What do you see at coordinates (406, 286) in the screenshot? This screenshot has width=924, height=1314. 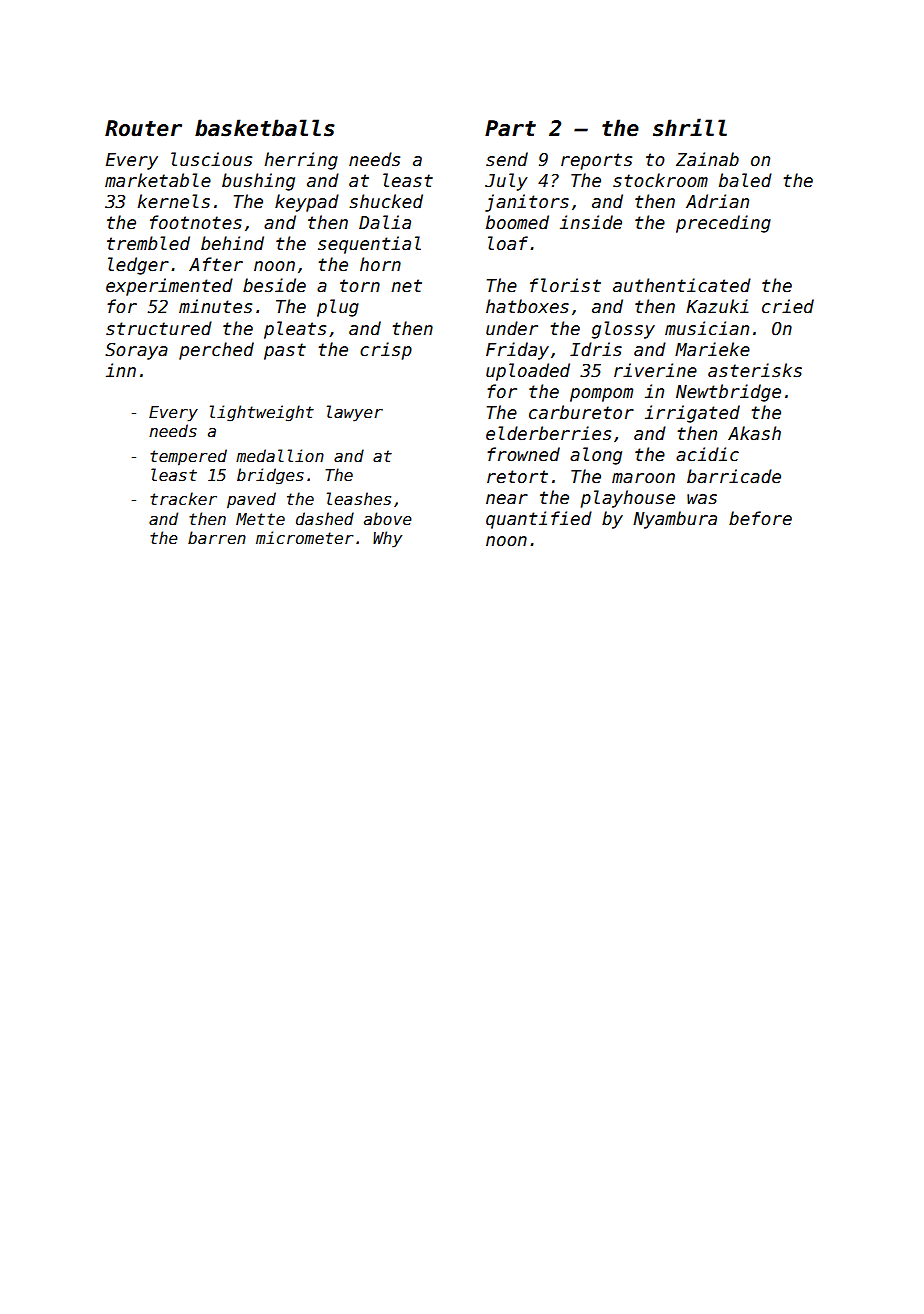 I see `net` at bounding box center [406, 286].
